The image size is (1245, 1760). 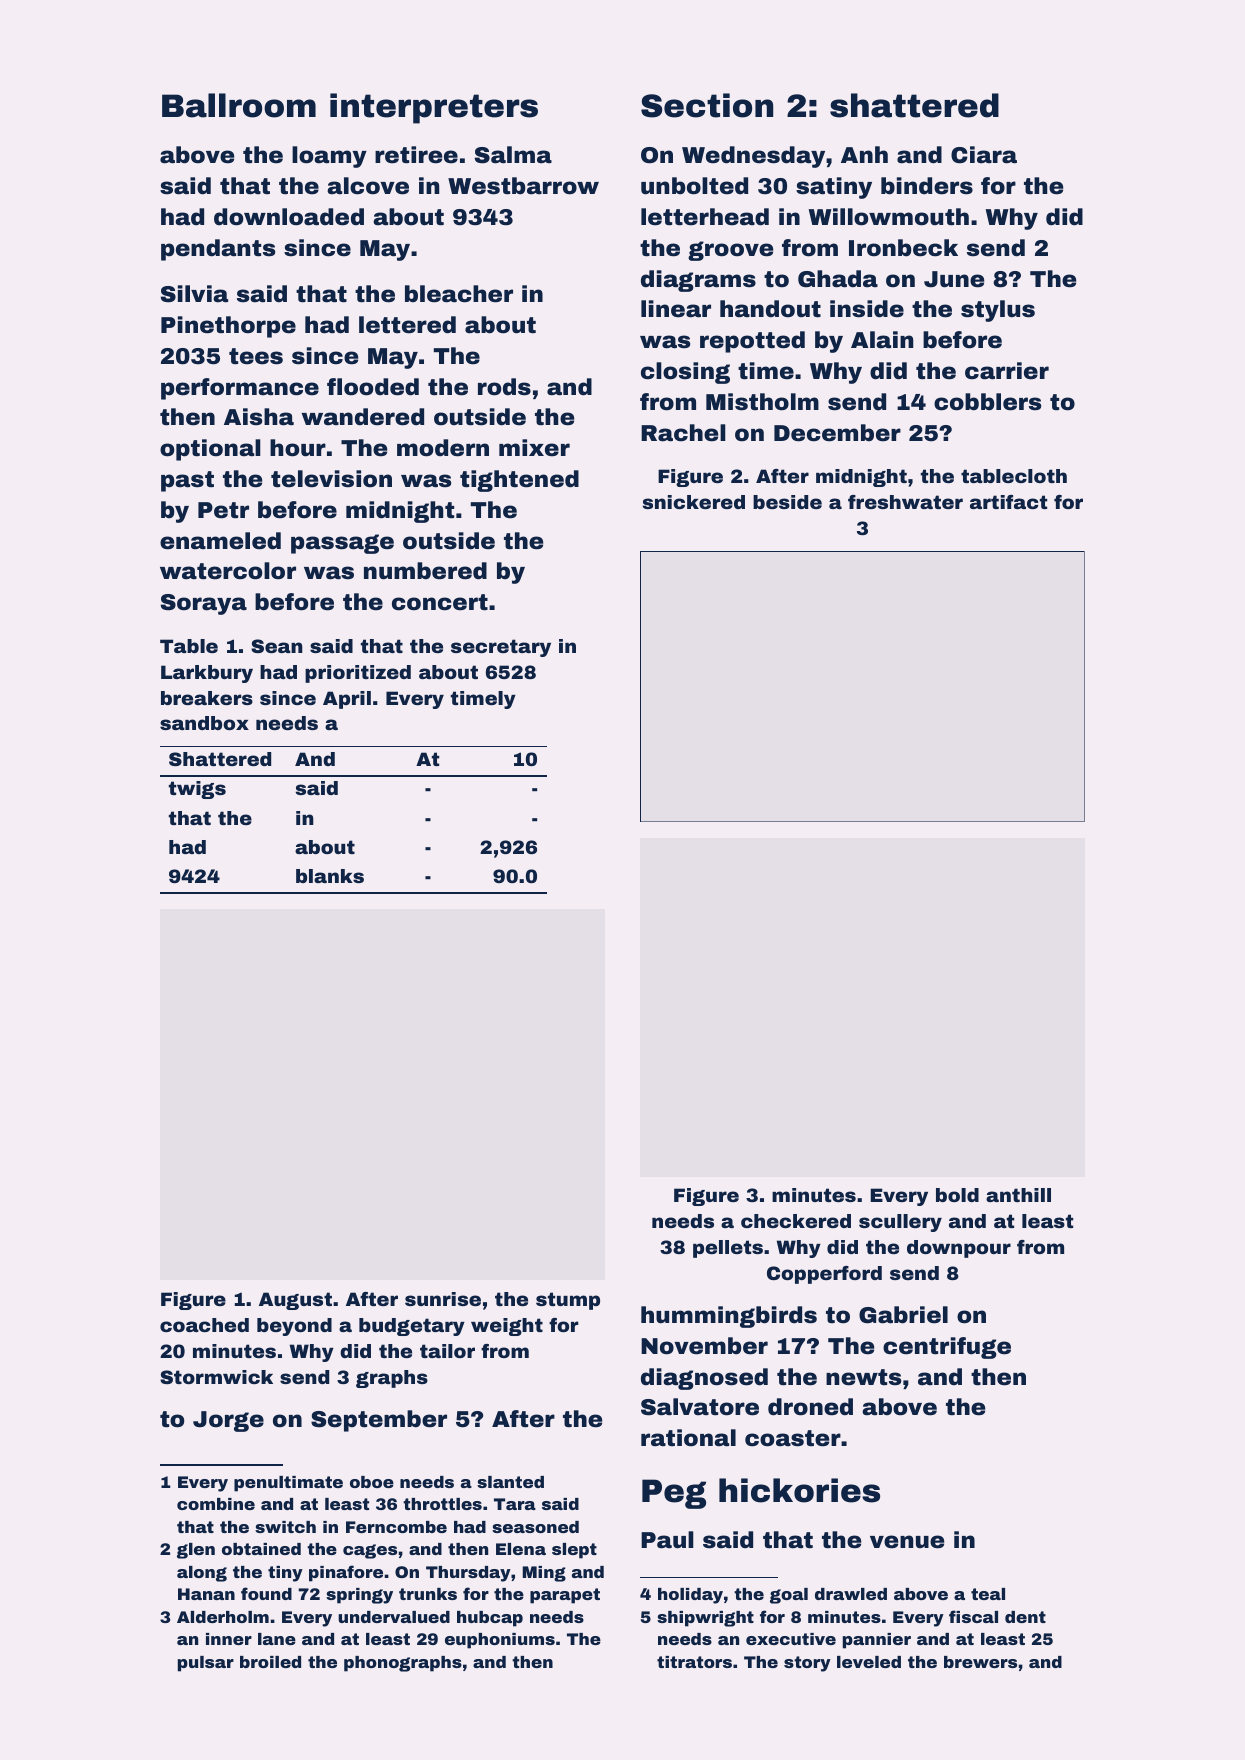 I want to click on alcove, so click(x=368, y=186).
